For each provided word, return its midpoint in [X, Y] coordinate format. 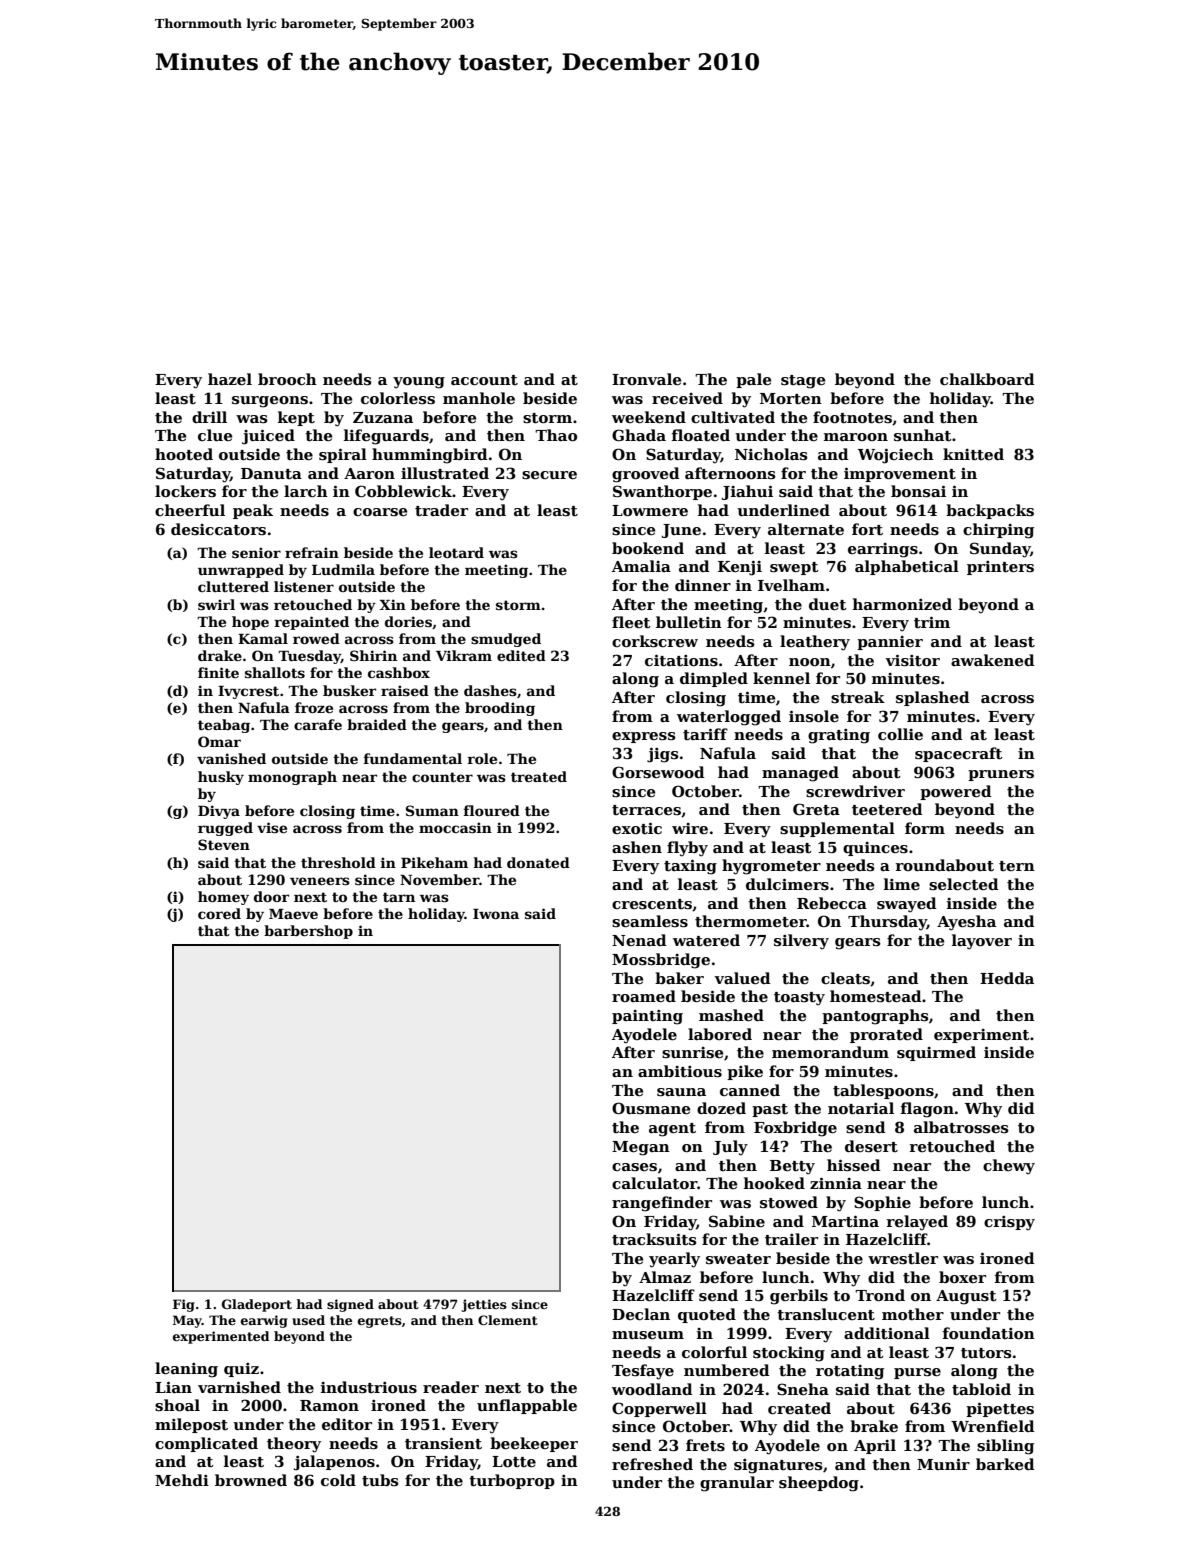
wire [690, 828]
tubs [380, 1480]
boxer [962, 1277]
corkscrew [655, 641]
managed [800, 774]
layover [982, 942]
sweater [738, 1259]
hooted [184, 454]
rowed [316, 638]
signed [350, 1305]
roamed [644, 996]
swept [794, 568]
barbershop [308, 932]
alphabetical [907, 567]
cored [219, 913]
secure [549, 475]
